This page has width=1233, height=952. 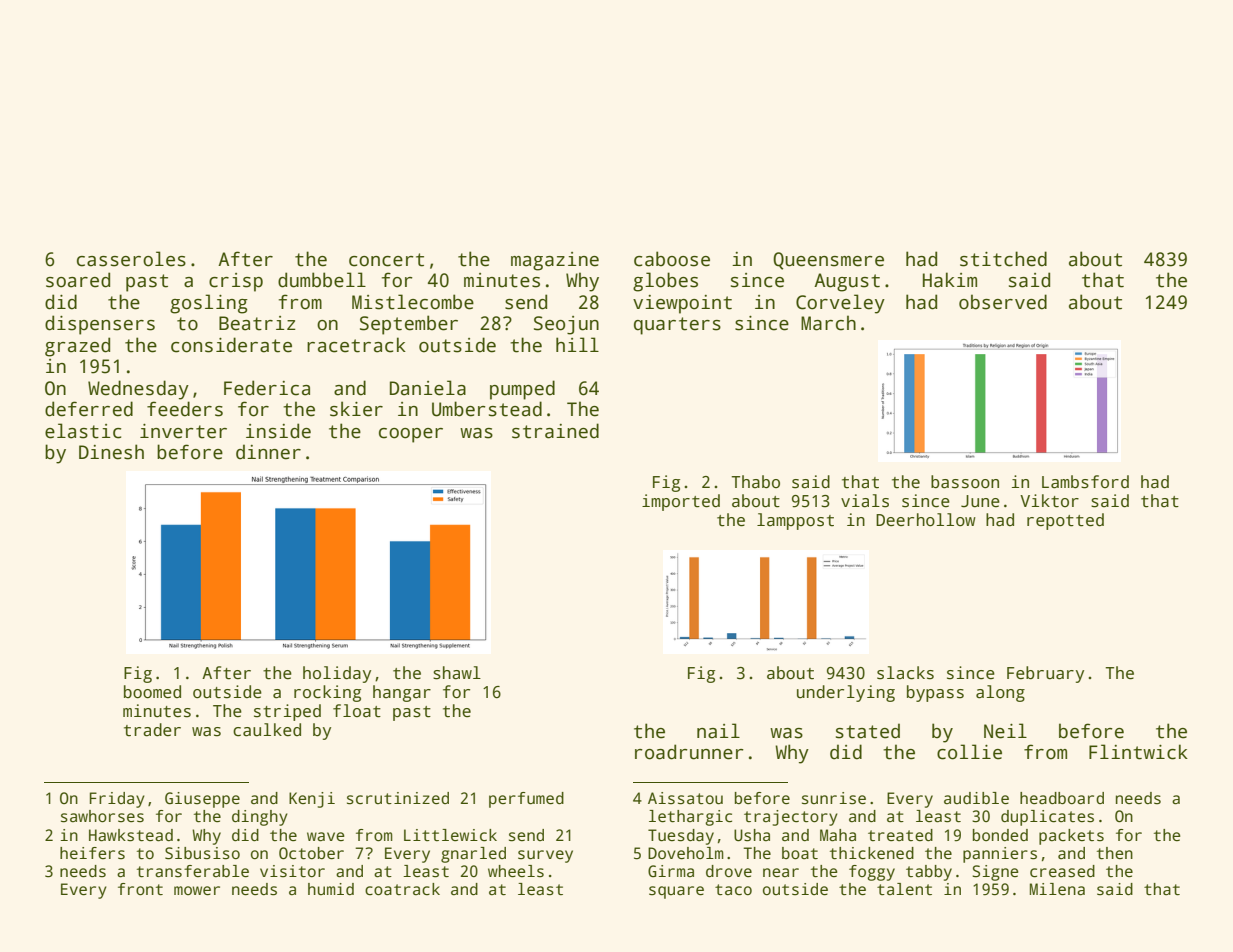 I want to click on bassoon, so click(x=965, y=482).
